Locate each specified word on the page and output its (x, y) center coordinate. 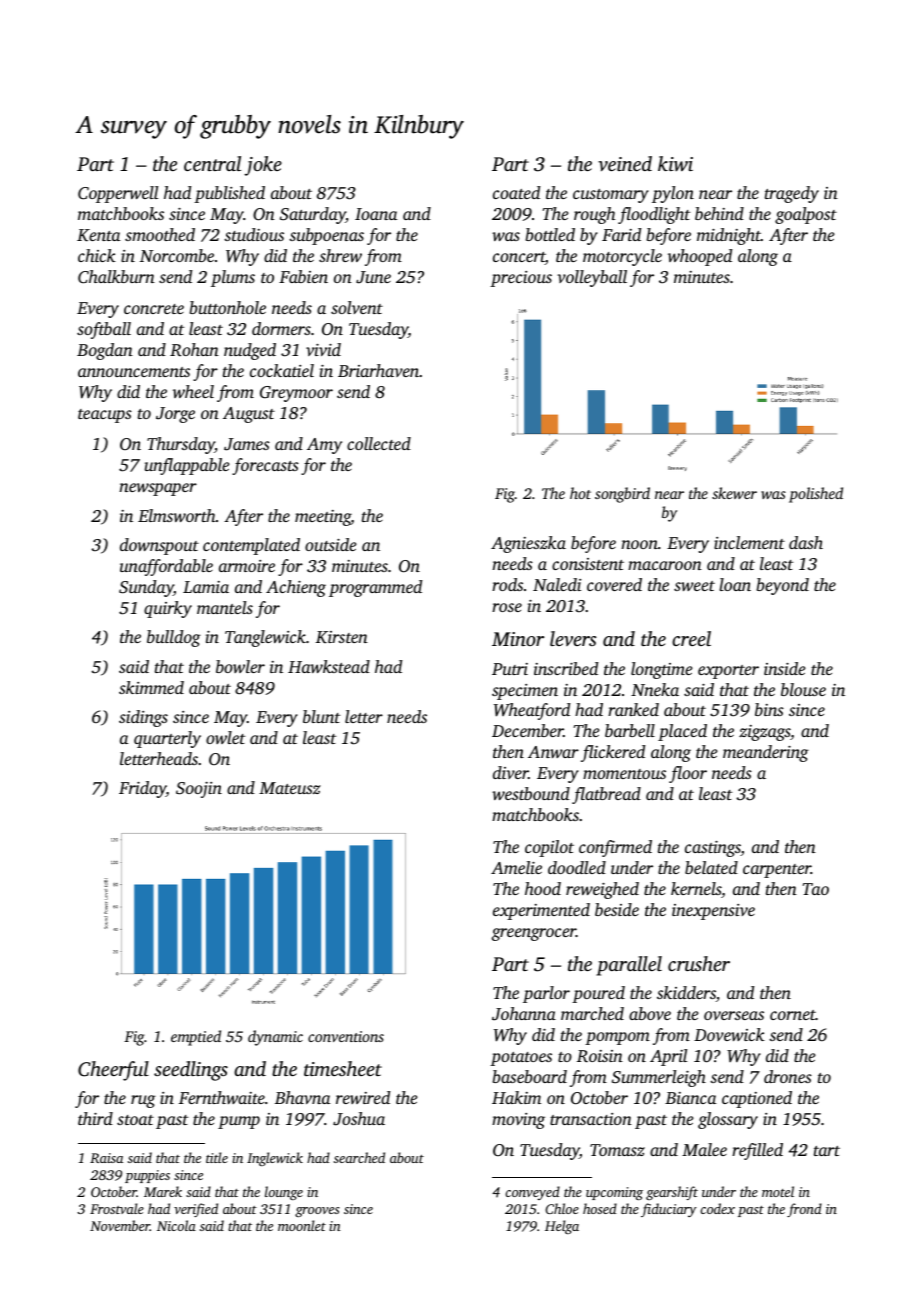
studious (254, 234)
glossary (728, 1120)
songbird (622, 495)
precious (521, 279)
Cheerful (113, 1071)
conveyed (532, 1193)
